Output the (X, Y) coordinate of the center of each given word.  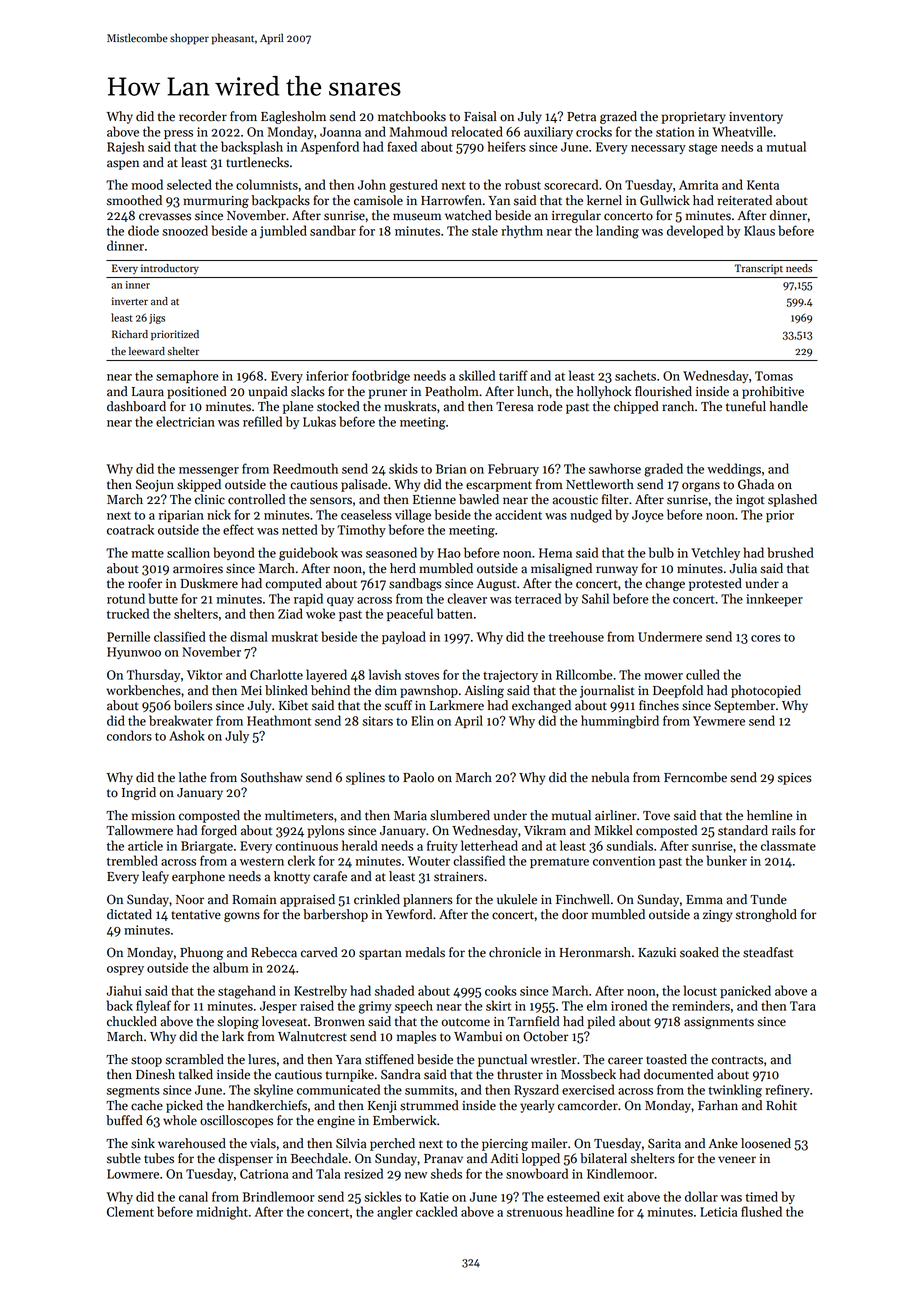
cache (147, 1105)
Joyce (648, 516)
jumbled (283, 231)
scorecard (571, 184)
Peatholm (452, 391)
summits (429, 1090)
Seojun (155, 485)
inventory (756, 118)
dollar (701, 1196)
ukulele (517, 899)
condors (129, 735)
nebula (610, 777)
